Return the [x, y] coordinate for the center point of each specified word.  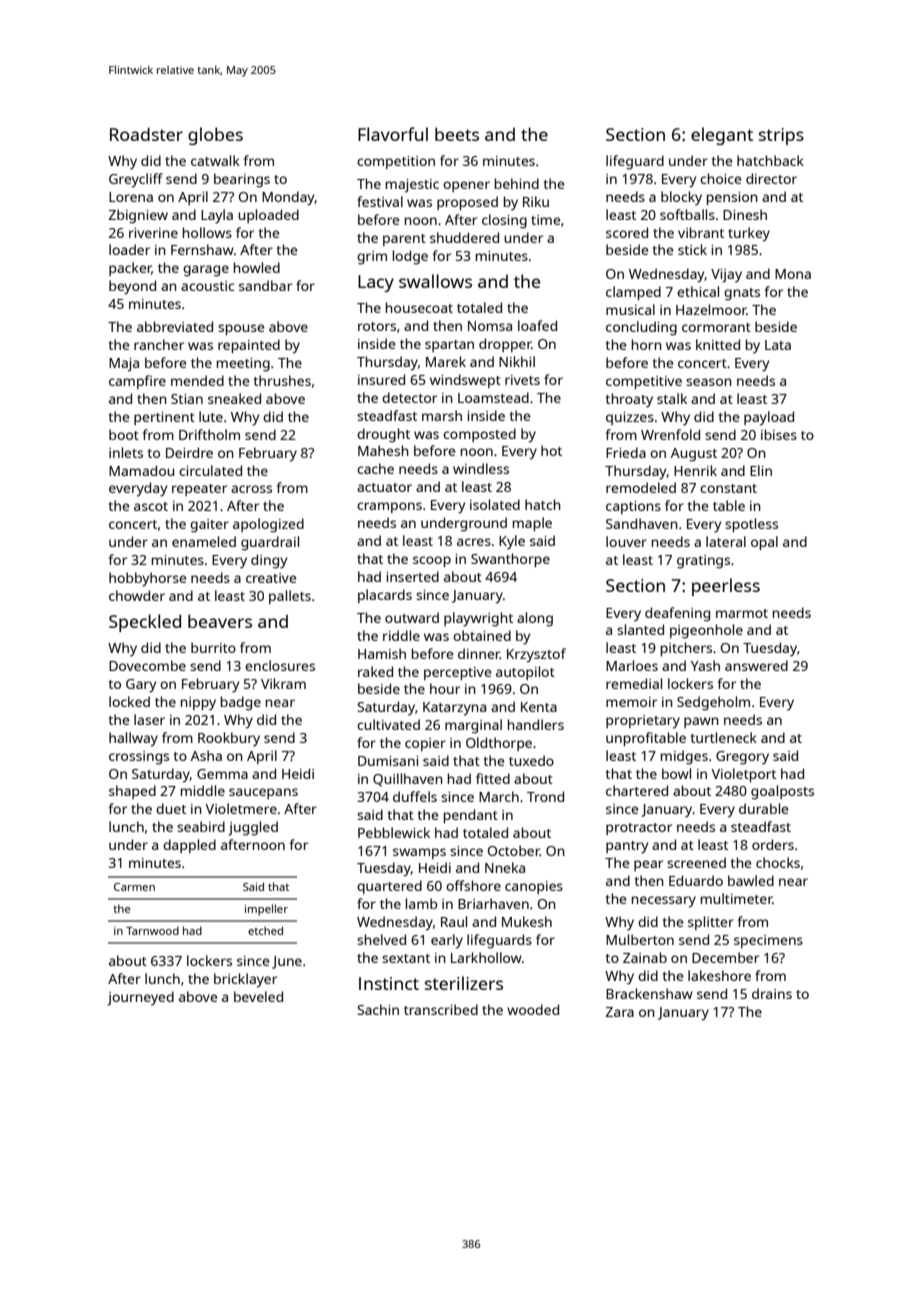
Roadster [146, 134]
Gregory [742, 758]
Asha [206, 755]
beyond [132, 287]
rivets [522, 380]
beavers [220, 621]
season [709, 382]
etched [265, 930]
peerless [726, 587]
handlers [536, 724]
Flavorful [393, 134]
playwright [478, 619]
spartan [449, 346]
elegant [722, 136]
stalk [672, 398]
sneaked [234, 398]
